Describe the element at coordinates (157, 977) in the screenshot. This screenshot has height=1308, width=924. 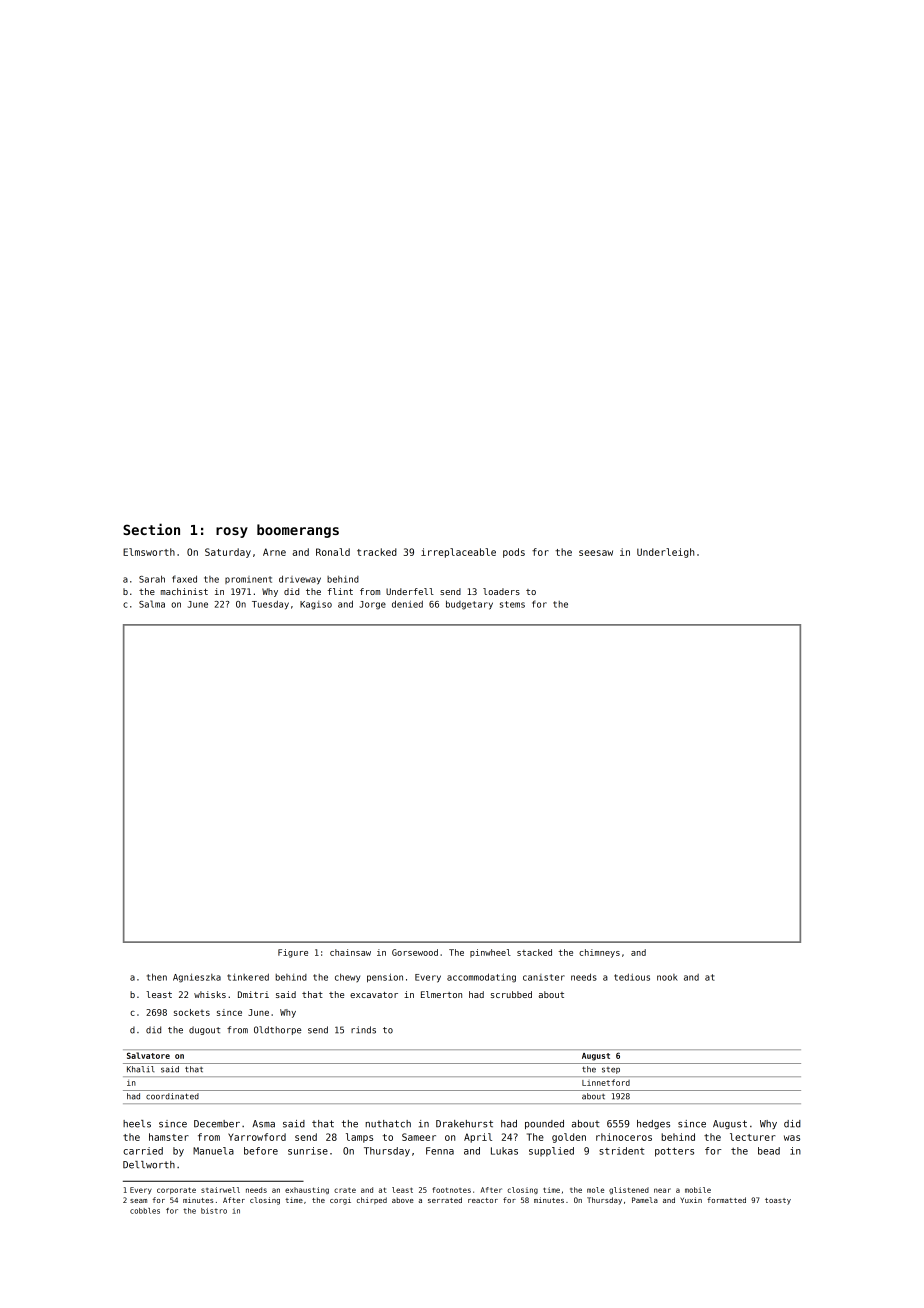
I see `then` at that location.
